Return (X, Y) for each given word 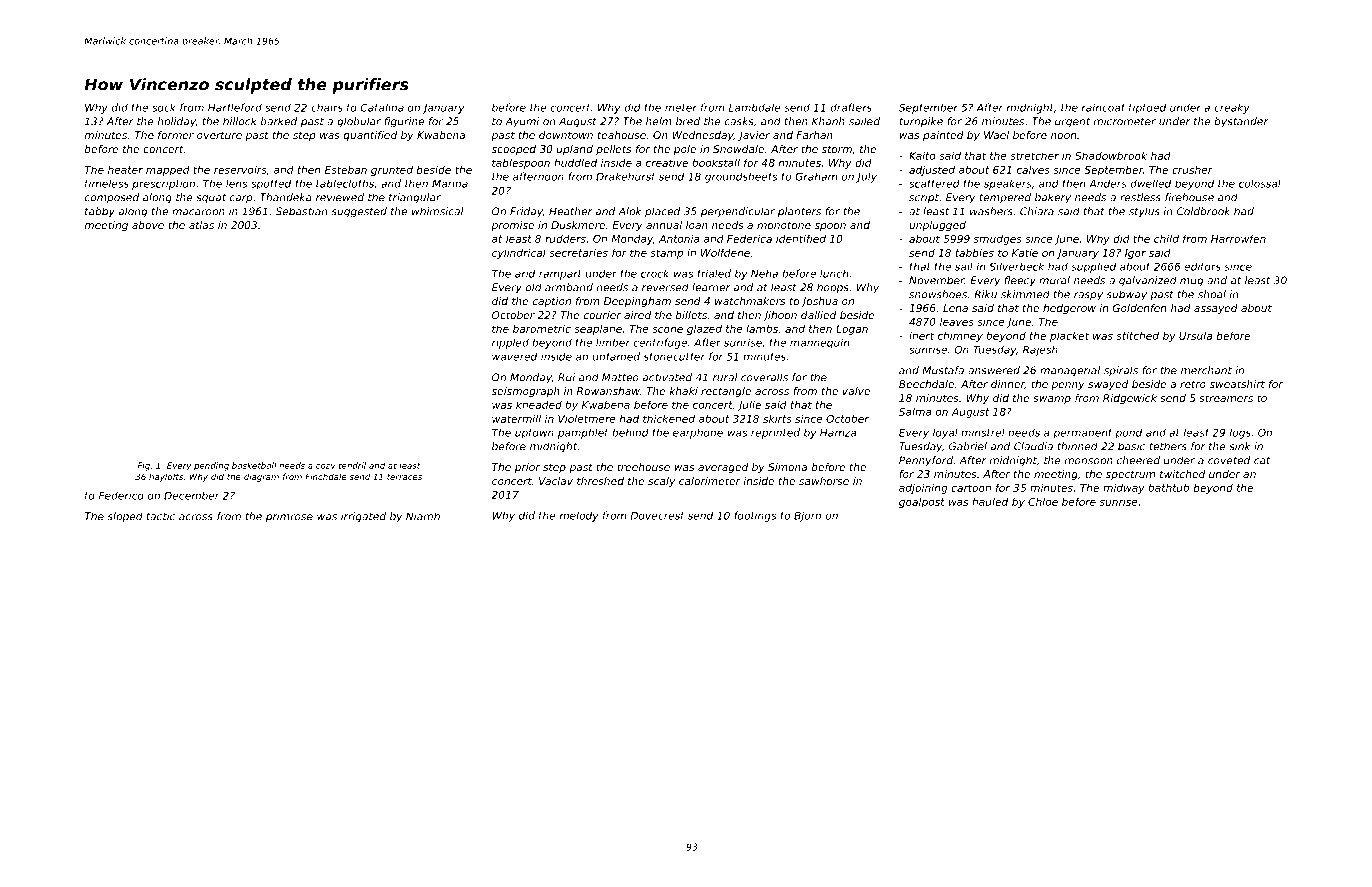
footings (755, 516)
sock (164, 107)
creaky (1232, 108)
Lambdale (755, 107)
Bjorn (807, 516)
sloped (125, 517)
